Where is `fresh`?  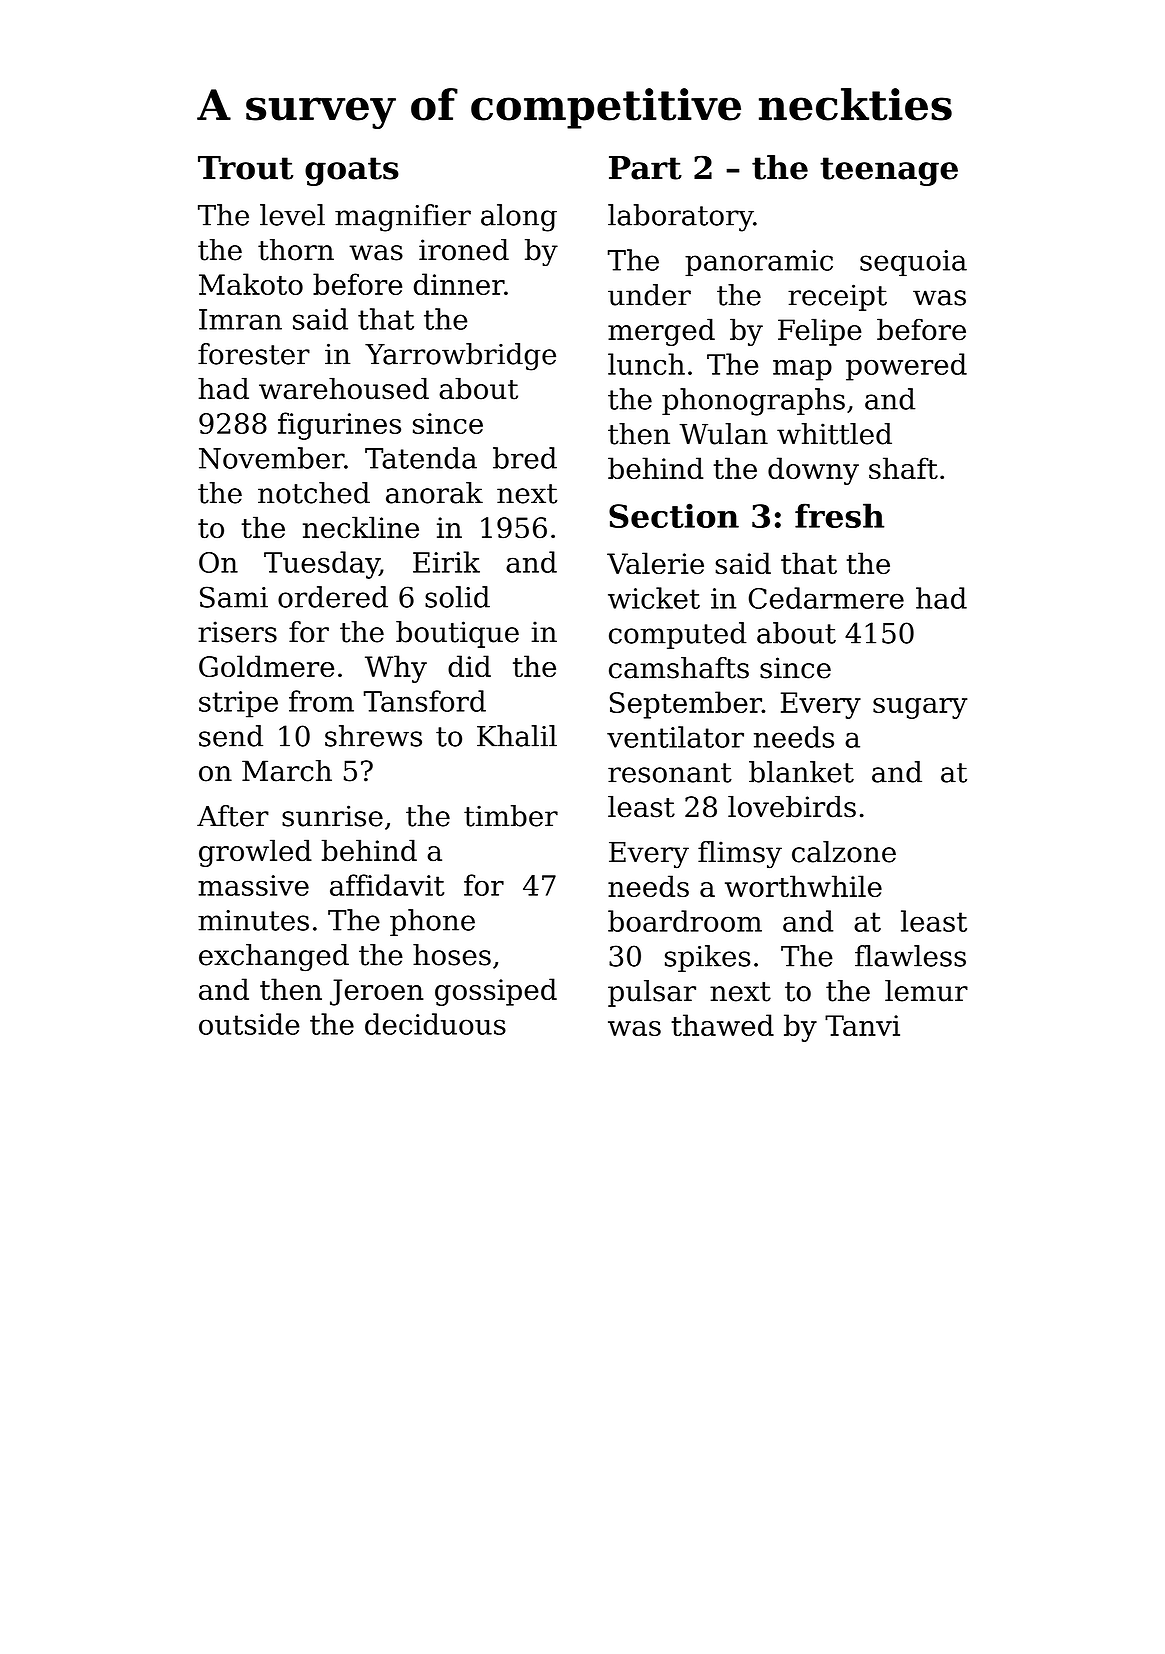 fresh is located at coordinates (839, 515).
